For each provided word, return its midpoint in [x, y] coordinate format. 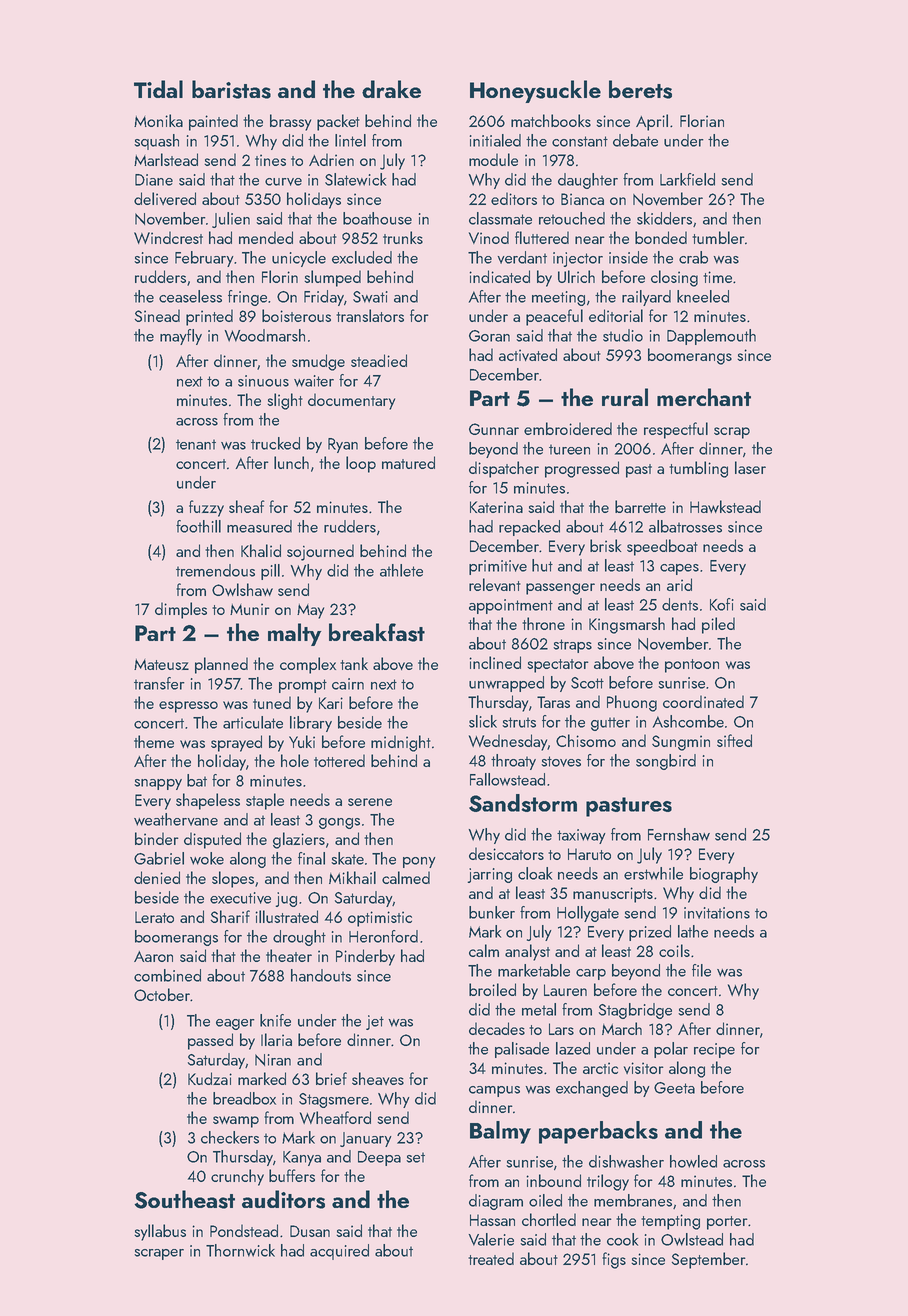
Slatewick [355, 179]
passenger [560, 589]
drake [391, 89]
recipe [714, 1050]
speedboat [662, 547]
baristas [231, 89]
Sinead [157, 315]
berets [640, 89]
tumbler [718, 237]
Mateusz [161, 664]
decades [497, 1028]
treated [491, 1258]
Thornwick [240, 1250]
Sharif [230, 916]
